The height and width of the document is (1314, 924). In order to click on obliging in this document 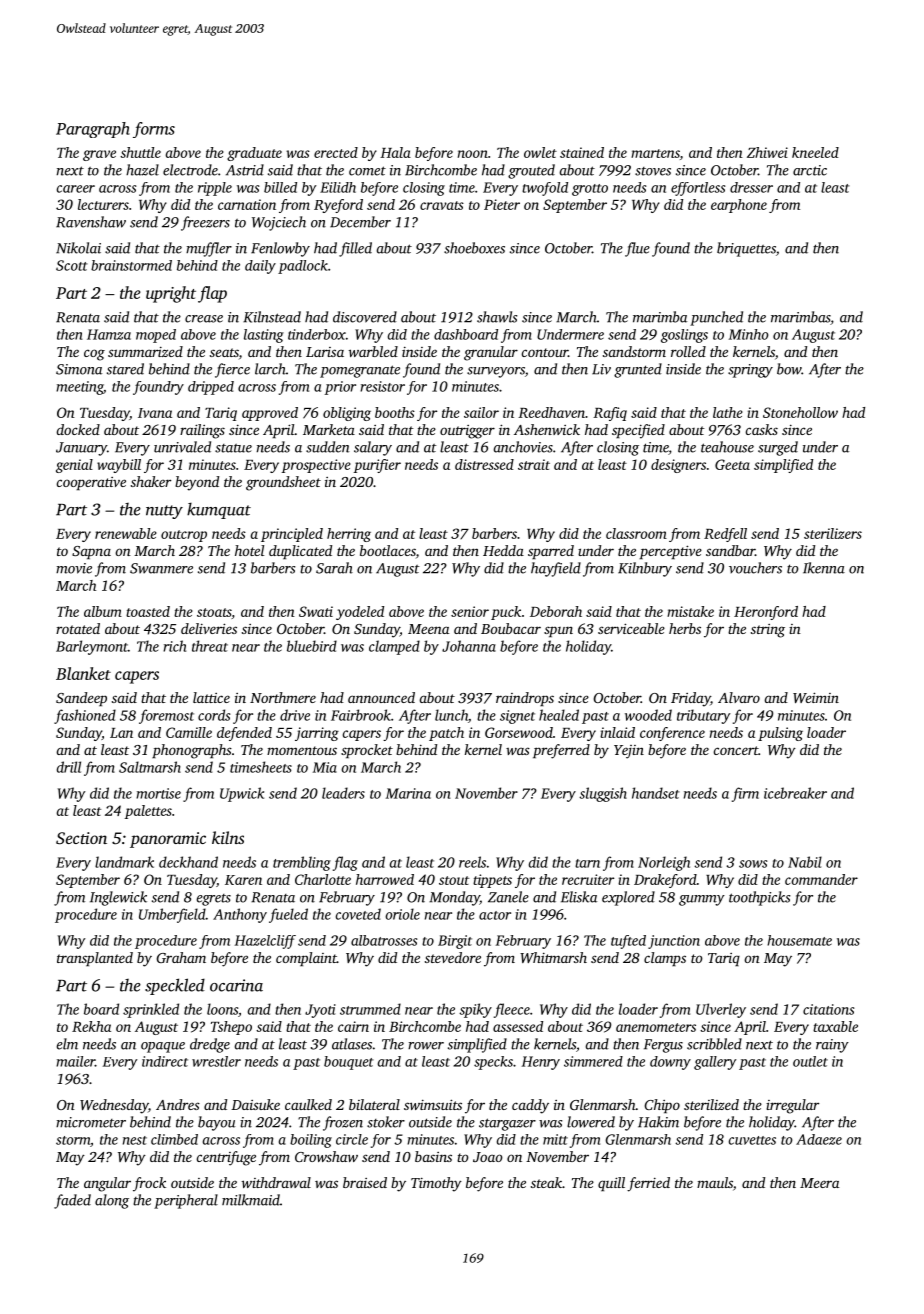, I will do `click(347, 414)`.
